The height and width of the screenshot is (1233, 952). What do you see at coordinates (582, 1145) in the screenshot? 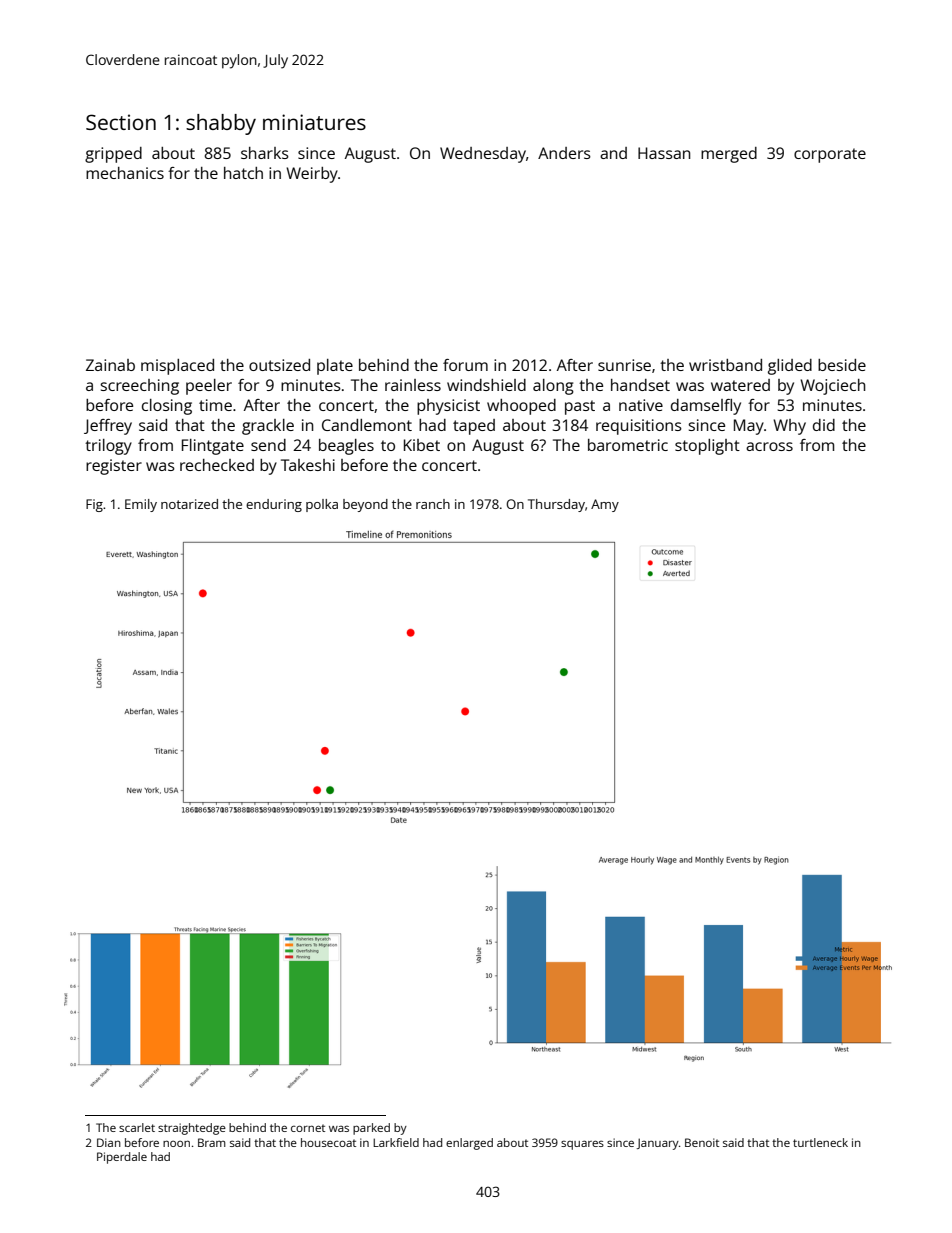
I see `squares` at bounding box center [582, 1145].
